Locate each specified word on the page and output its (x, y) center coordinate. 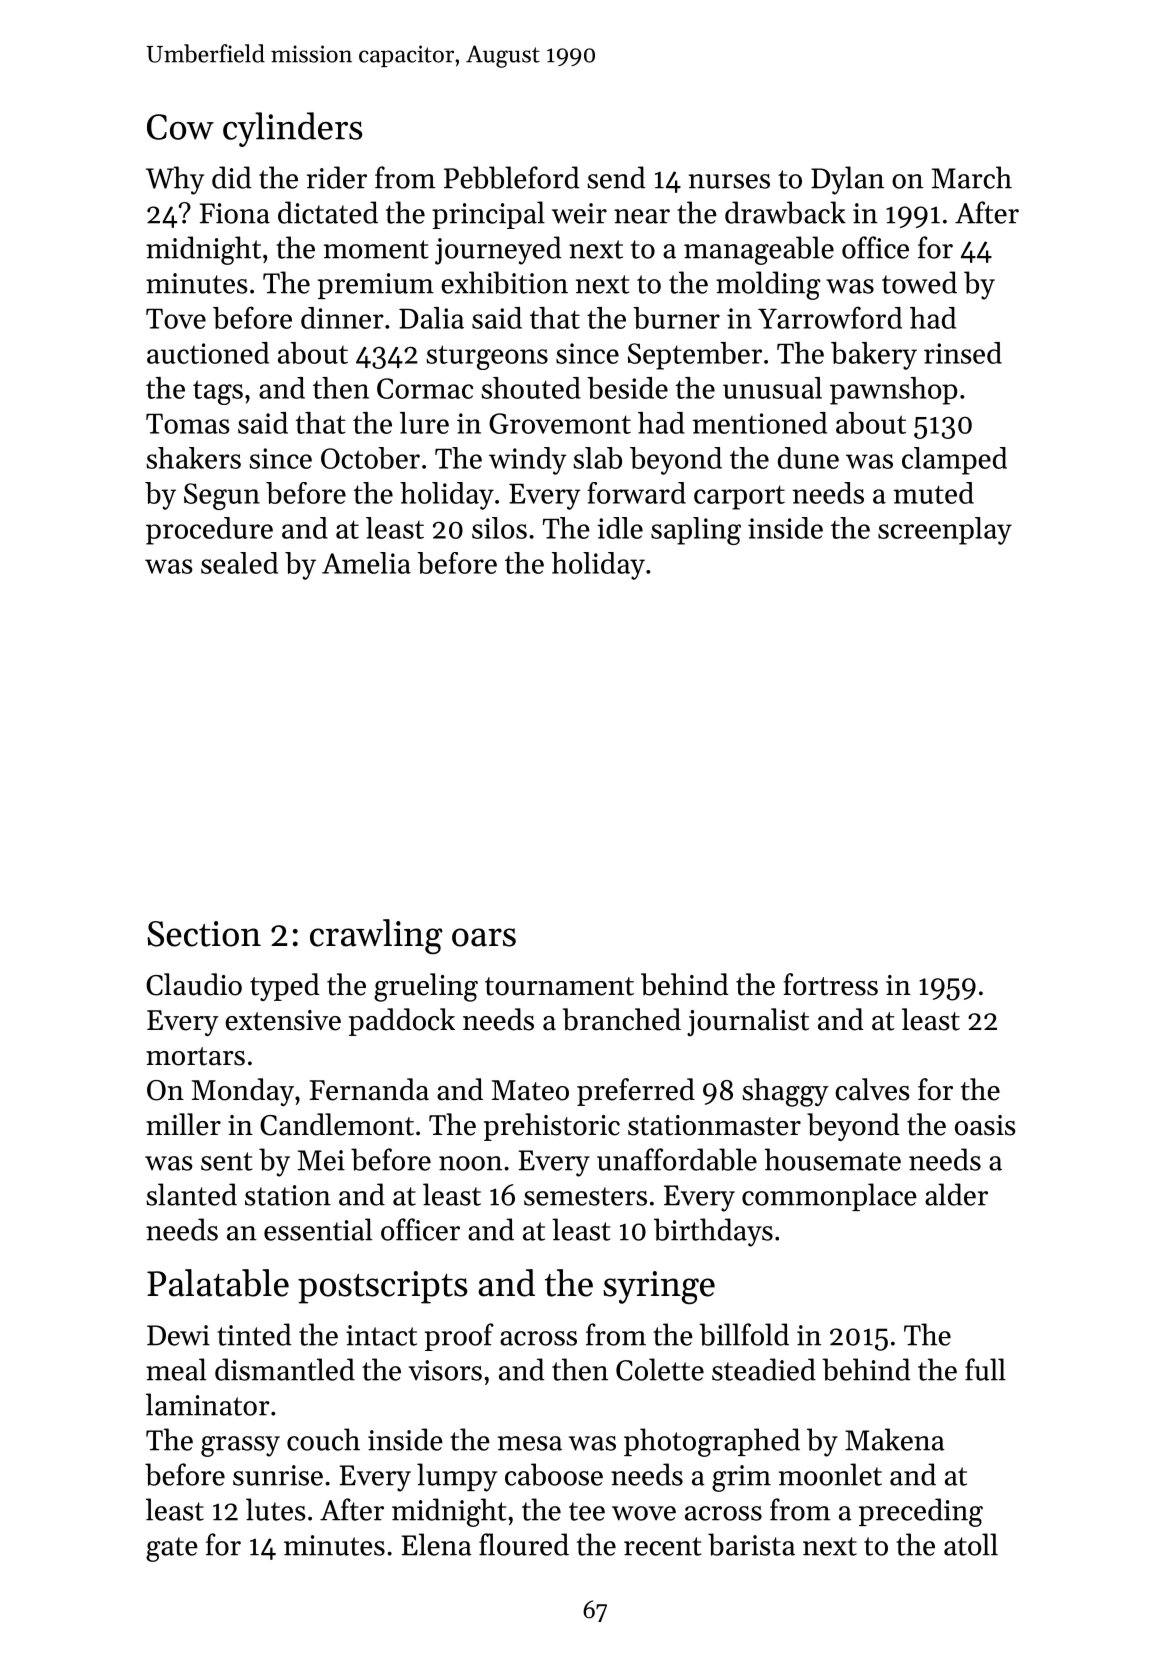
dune (808, 458)
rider (337, 177)
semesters (585, 1196)
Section (204, 934)
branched (622, 1019)
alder (956, 1194)
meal (176, 1369)
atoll (971, 1544)
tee (587, 1511)
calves (872, 1089)
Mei (321, 1160)
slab (597, 458)
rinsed (963, 353)
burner (676, 318)
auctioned (208, 353)
